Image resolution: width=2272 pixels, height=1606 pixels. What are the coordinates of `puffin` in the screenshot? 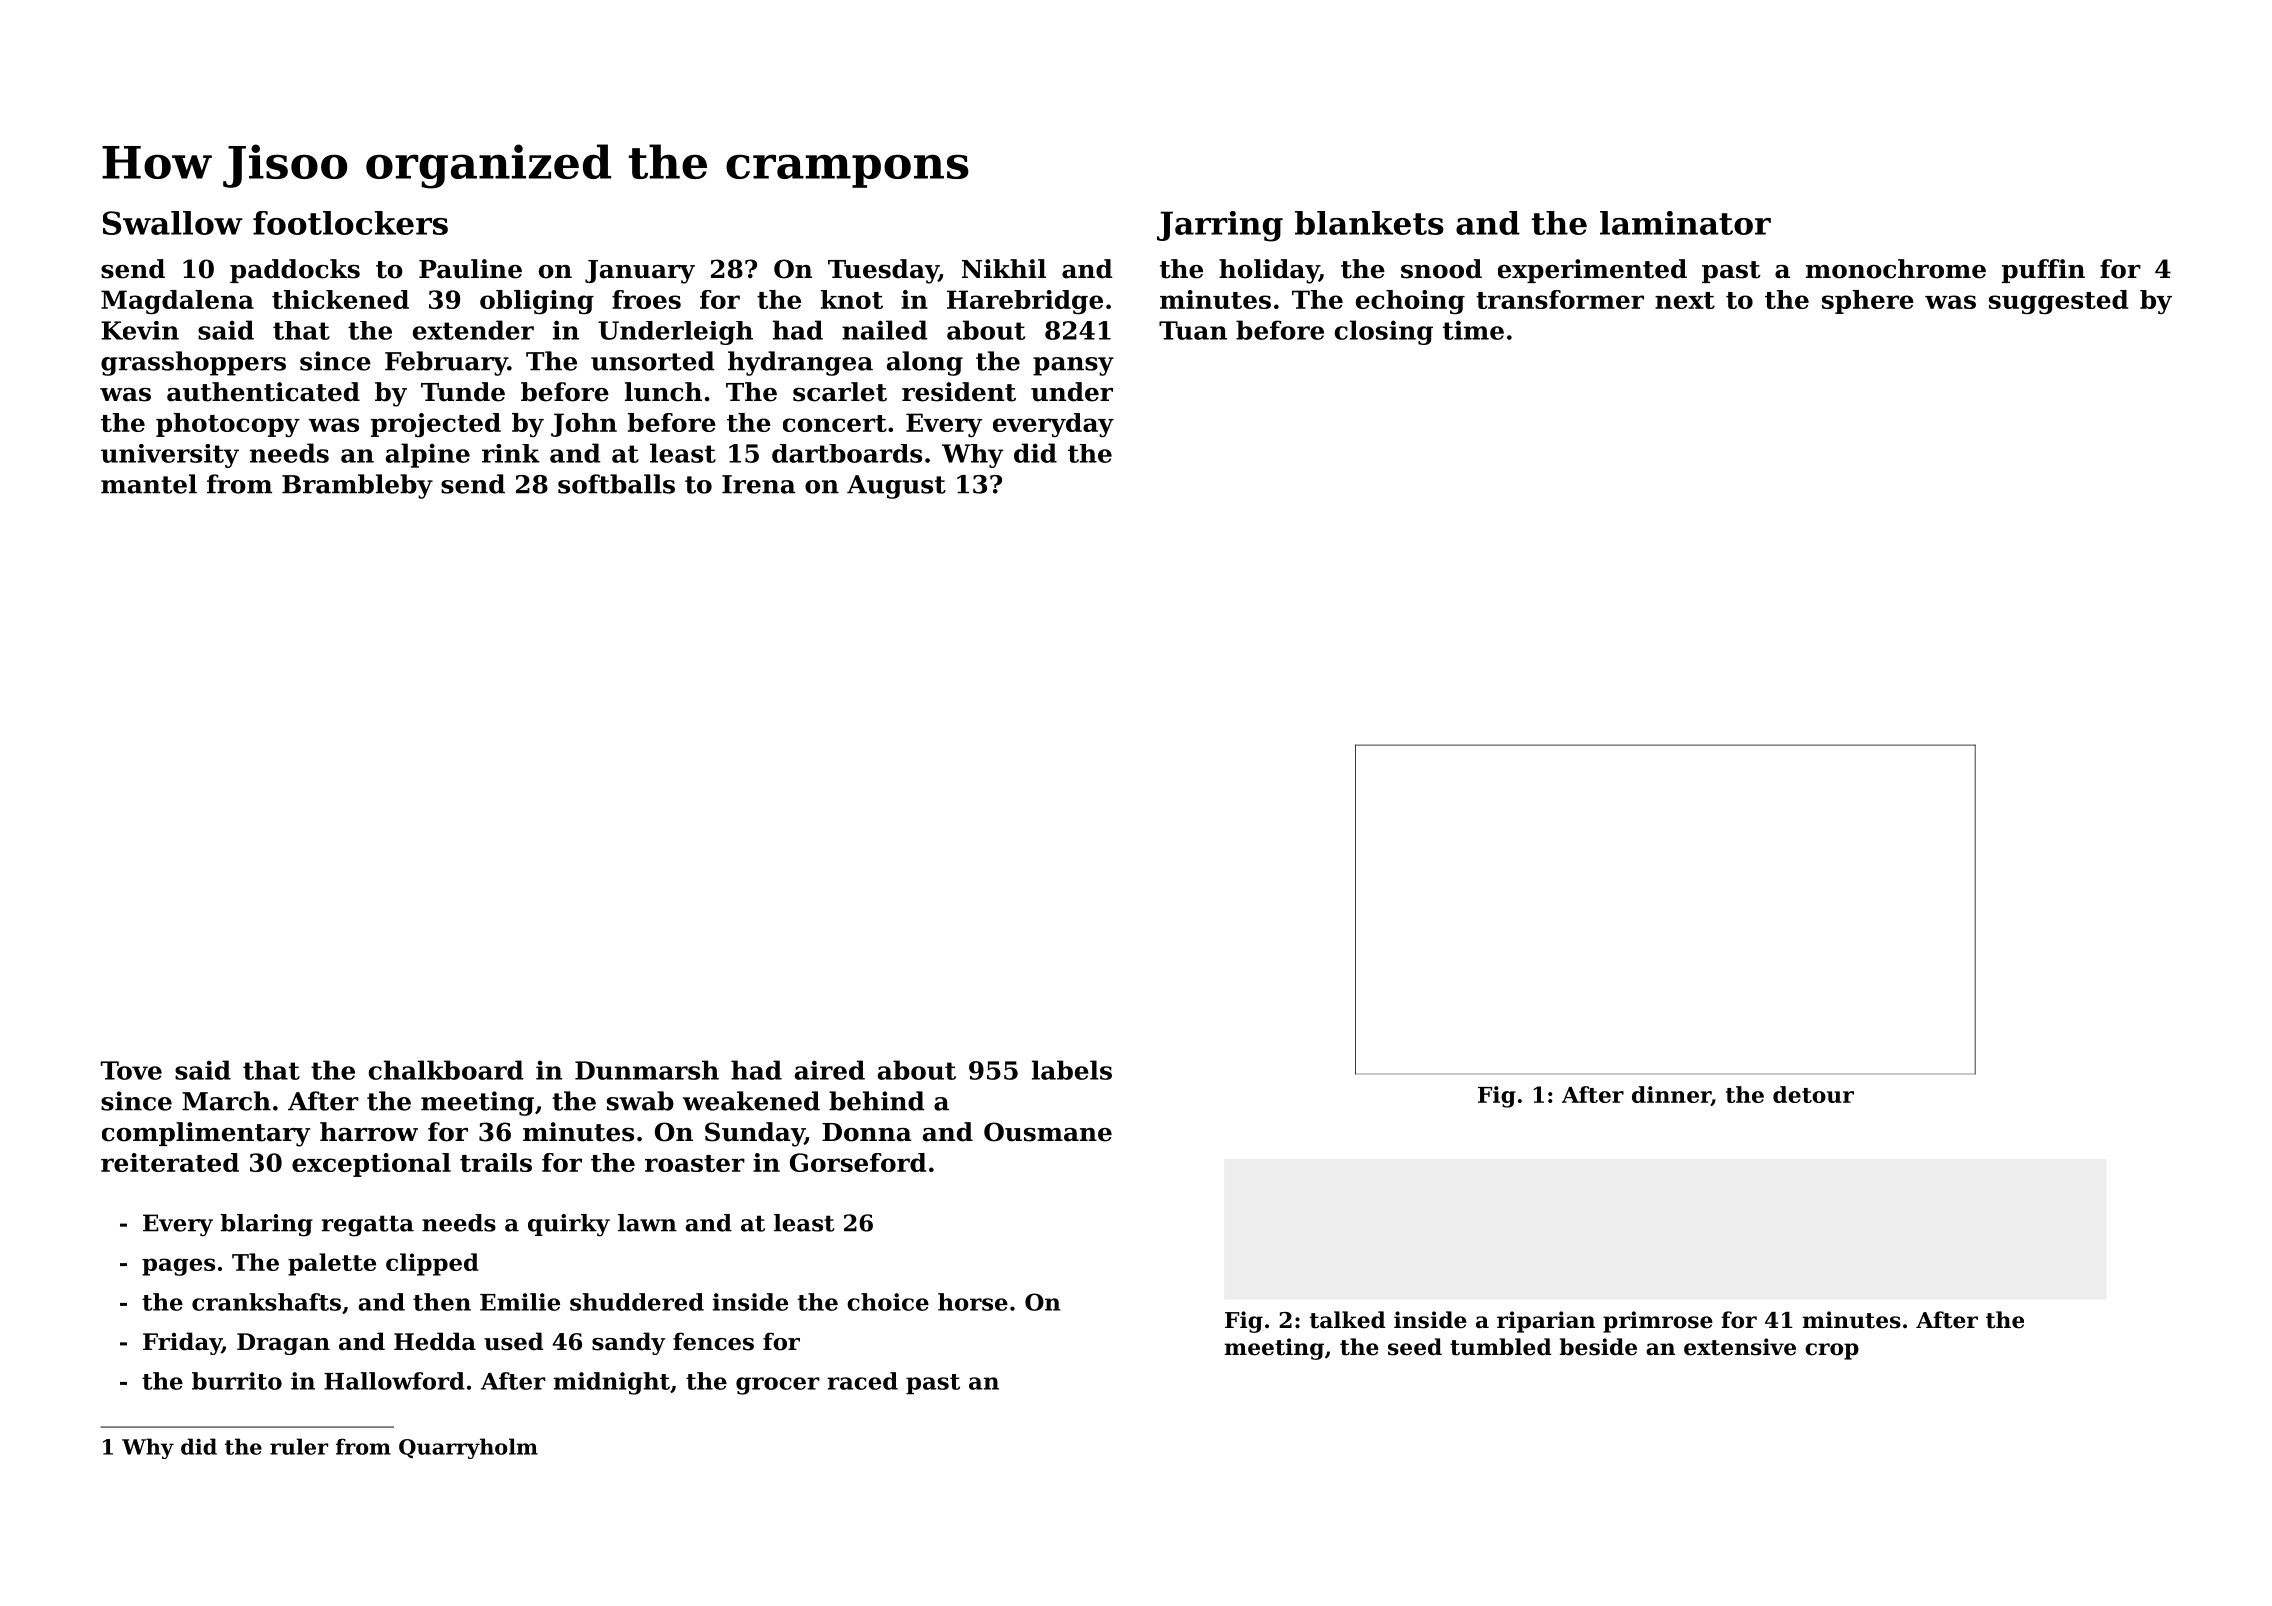 It's located at (2043, 271).
